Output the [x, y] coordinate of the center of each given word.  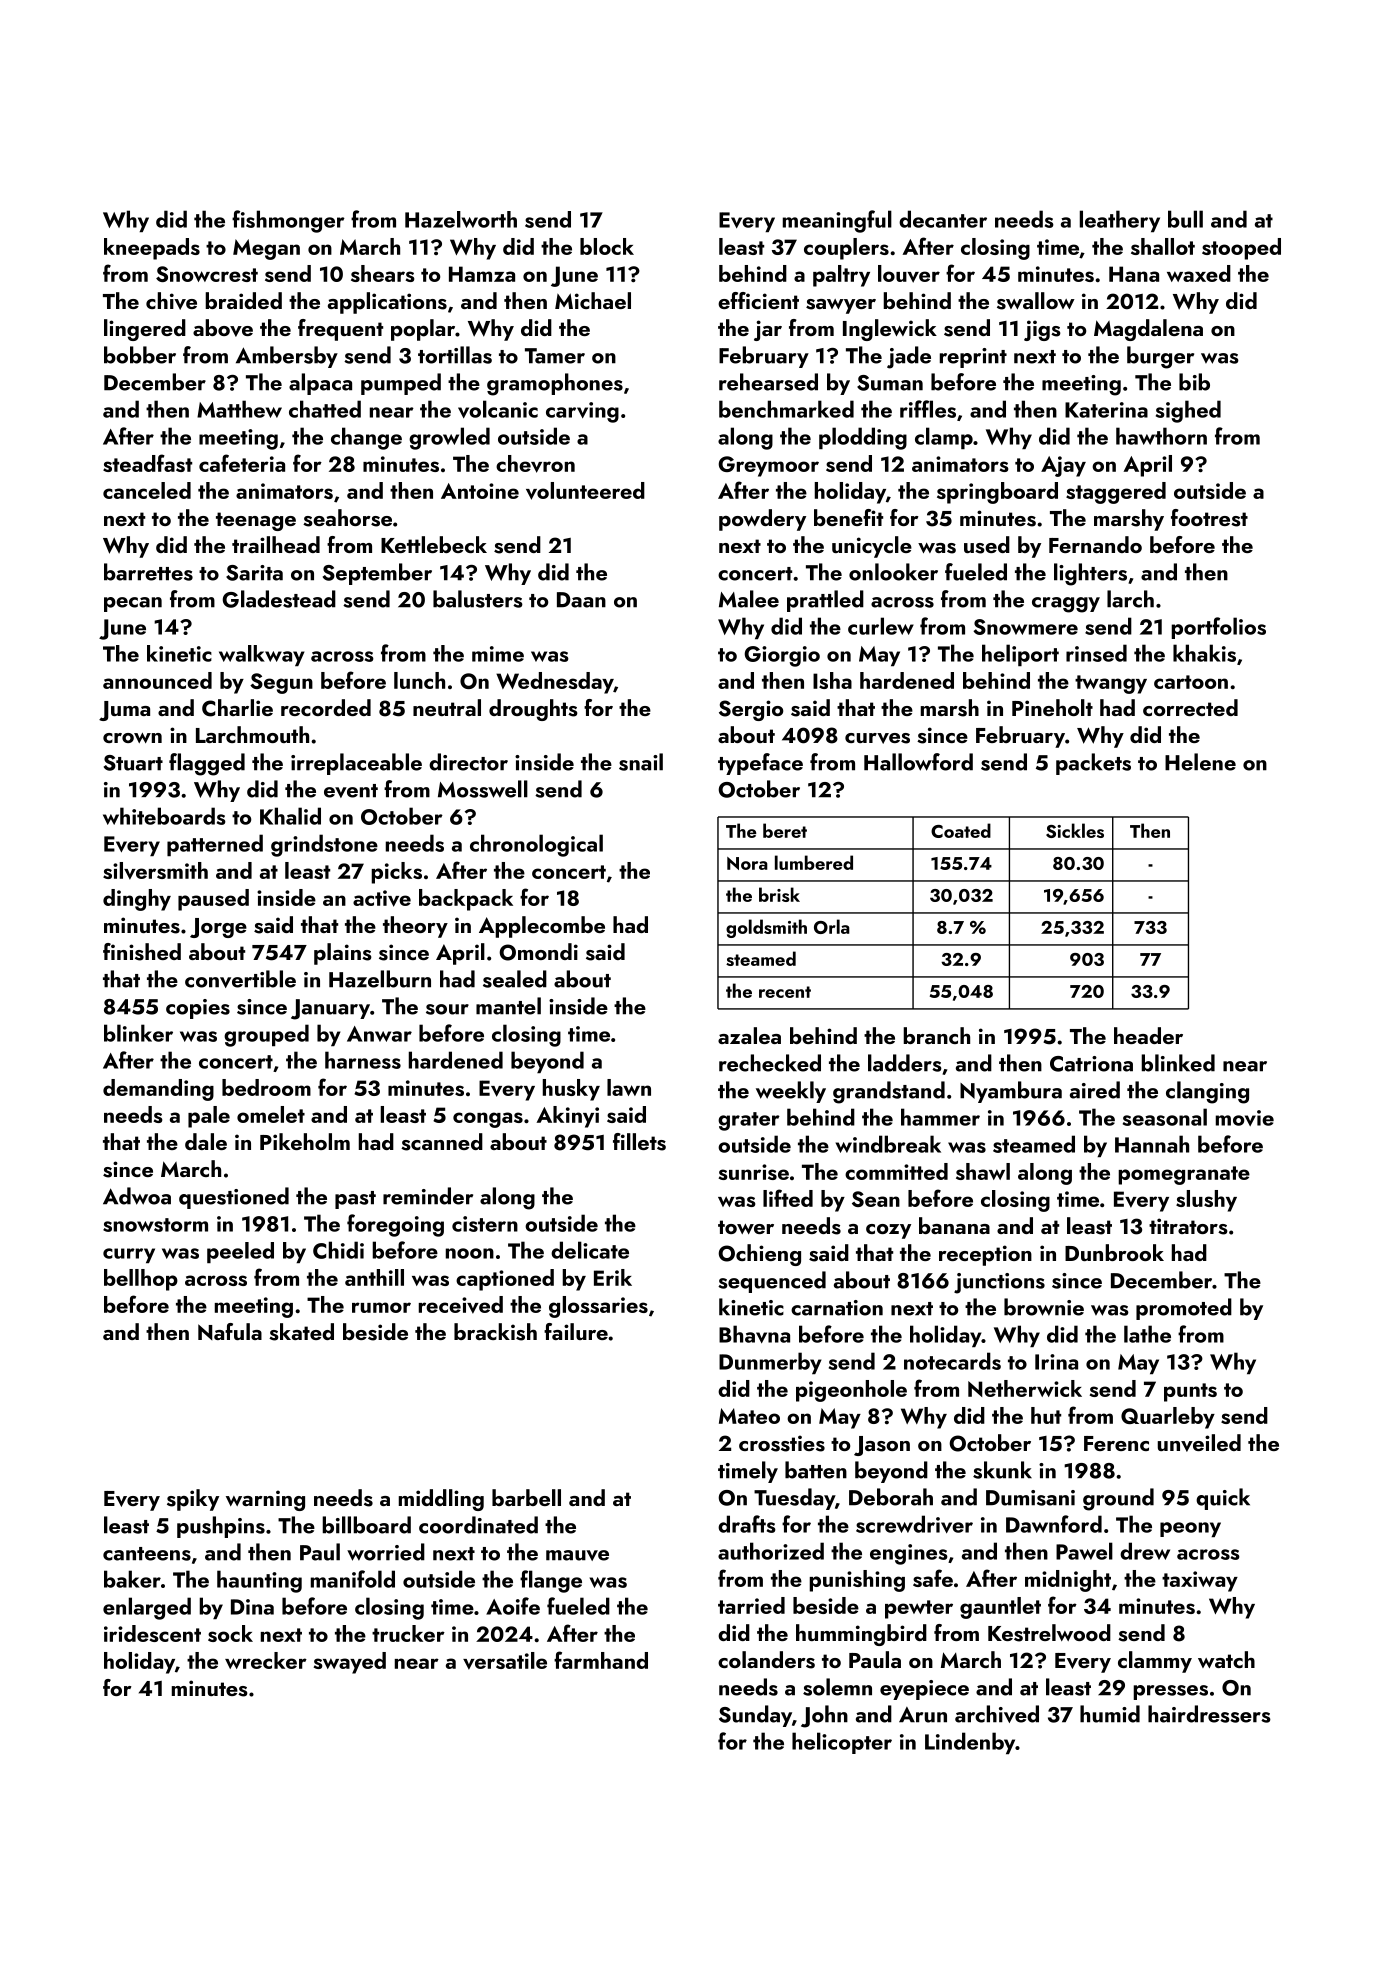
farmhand [601, 1660]
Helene [1200, 762]
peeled [240, 1252]
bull [1185, 219]
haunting [259, 1581]
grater [749, 1121]
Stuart [133, 763]
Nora [747, 863]
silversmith [155, 871]
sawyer [841, 306]
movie [1245, 1118]
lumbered [814, 862]
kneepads [152, 249]
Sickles [1075, 830]
